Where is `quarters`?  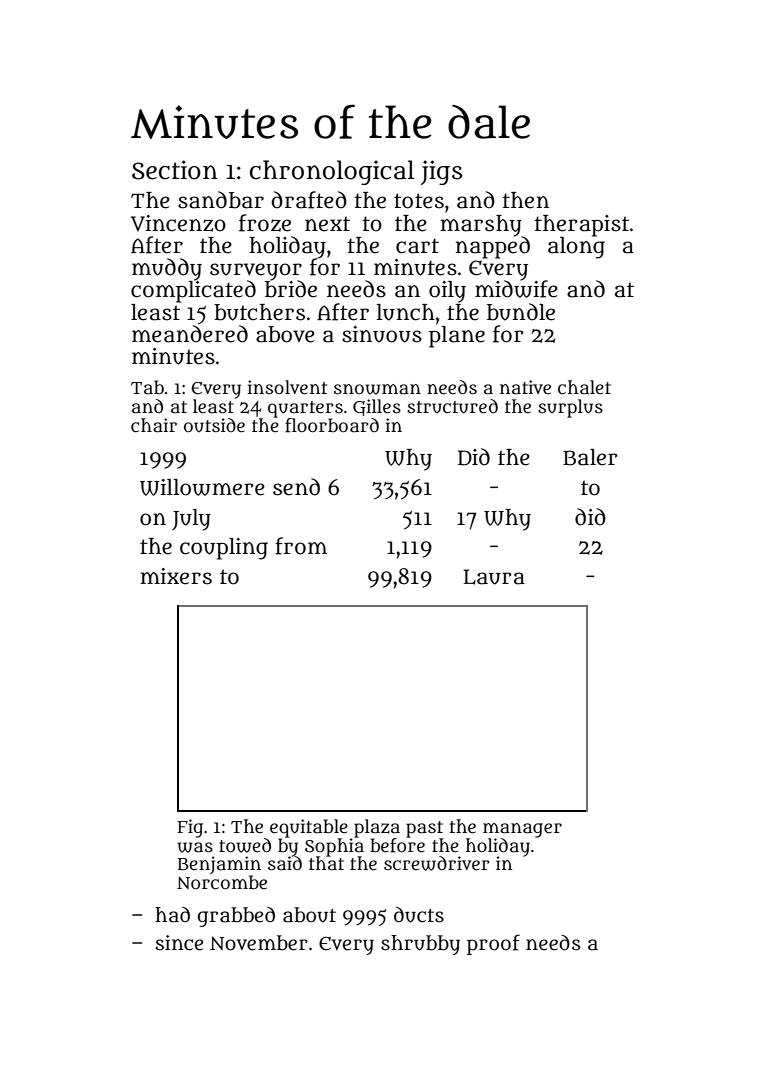 quarters is located at coordinates (305, 409).
